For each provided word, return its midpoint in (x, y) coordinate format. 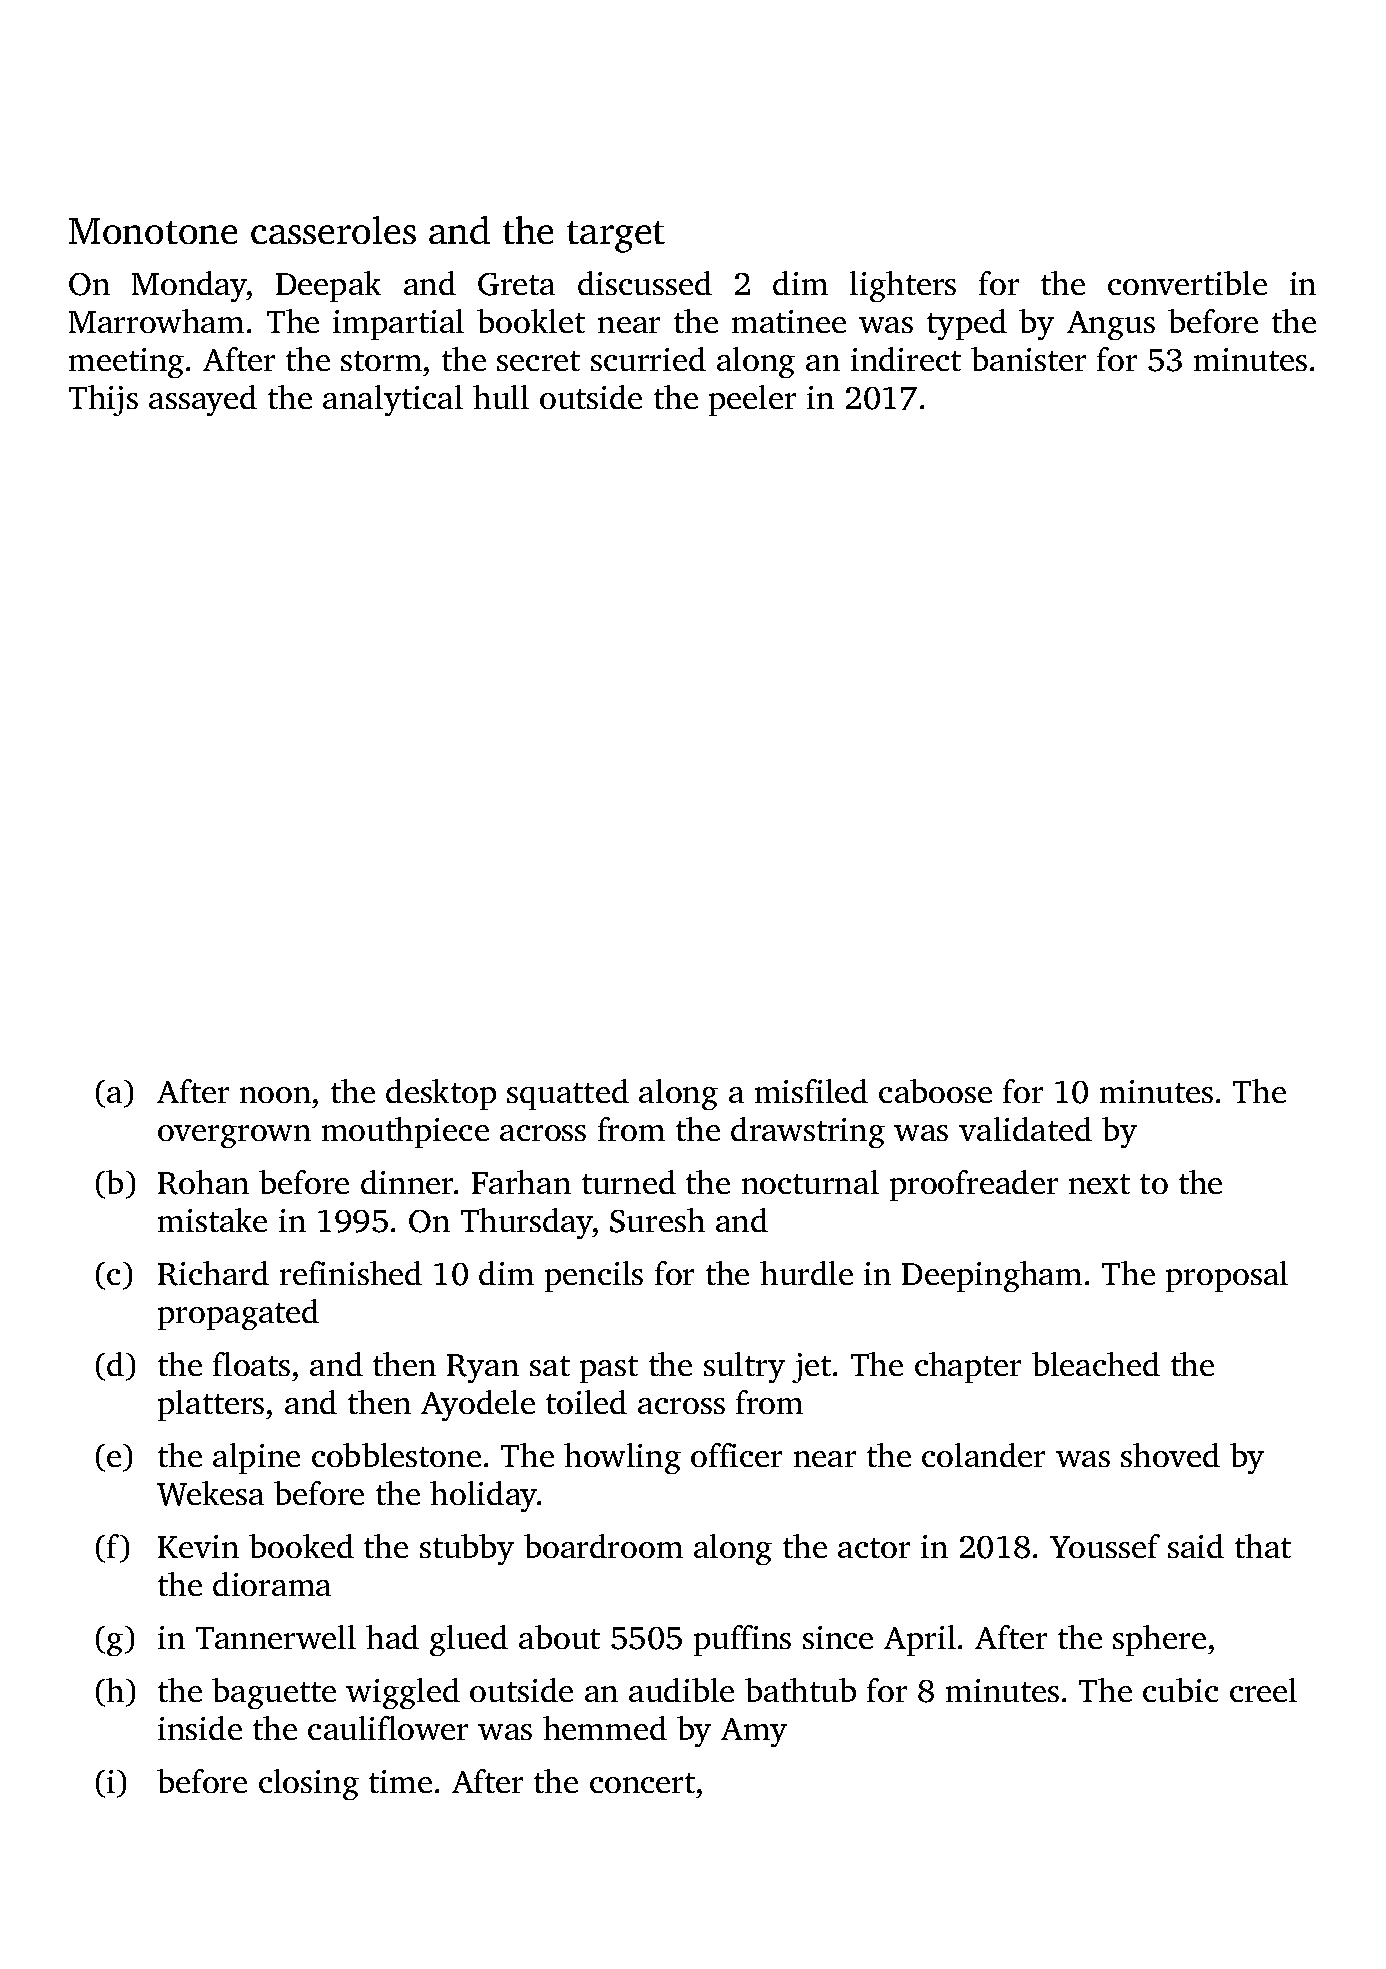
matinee (789, 321)
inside (200, 1728)
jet (811, 1368)
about (559, 1637)
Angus (1111, 325)
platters (211, 1405)
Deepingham (992, 1276)
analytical (393, 400)
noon (275, 1095)
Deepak (328, 286)
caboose (935, 1091)
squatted (568, 1094)
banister (1028, 359)
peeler (752, 400)
